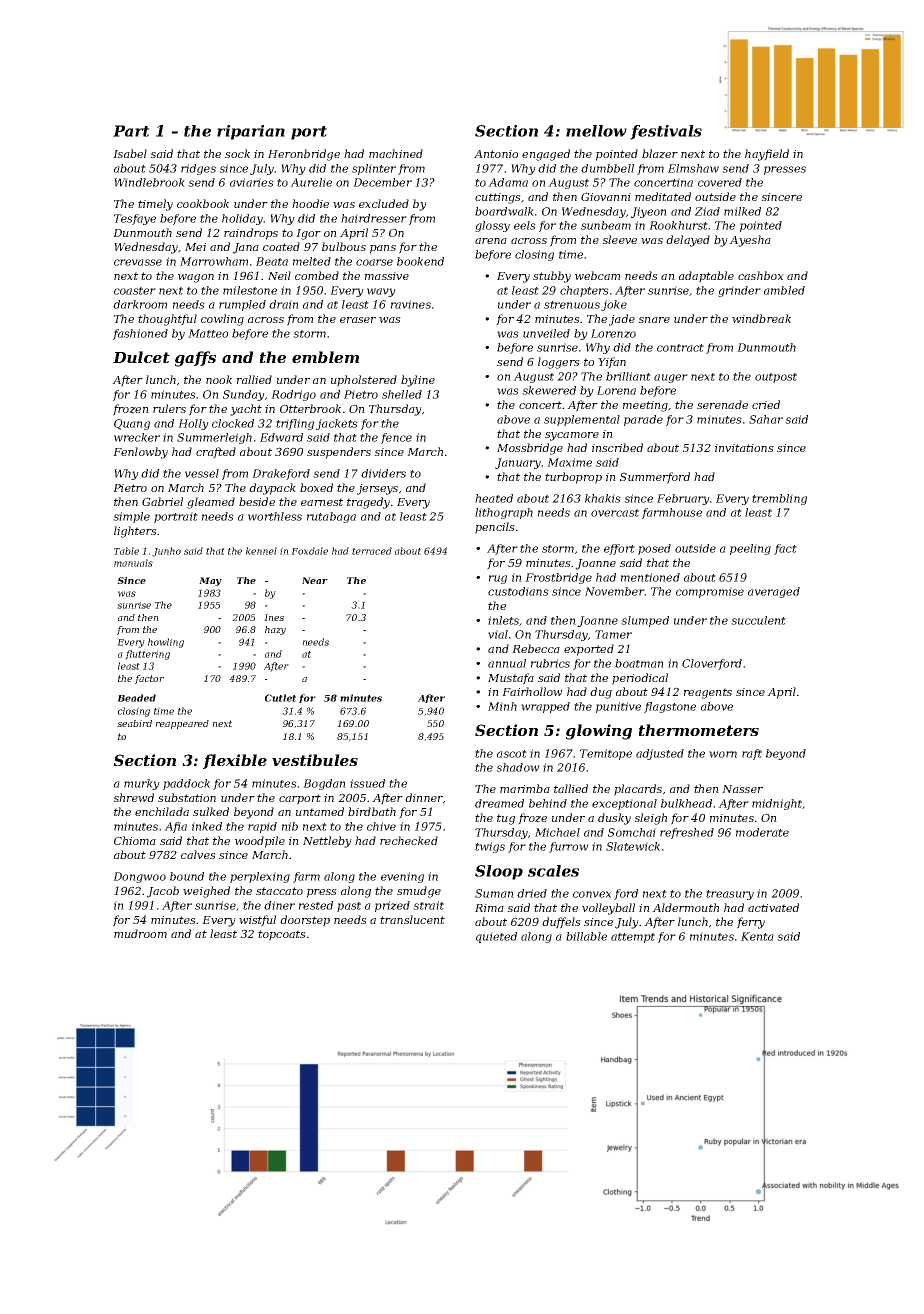 Image resolution: width=924 pixels, height=1314 pixels. I want to click on festivals, so click(666, 132).
